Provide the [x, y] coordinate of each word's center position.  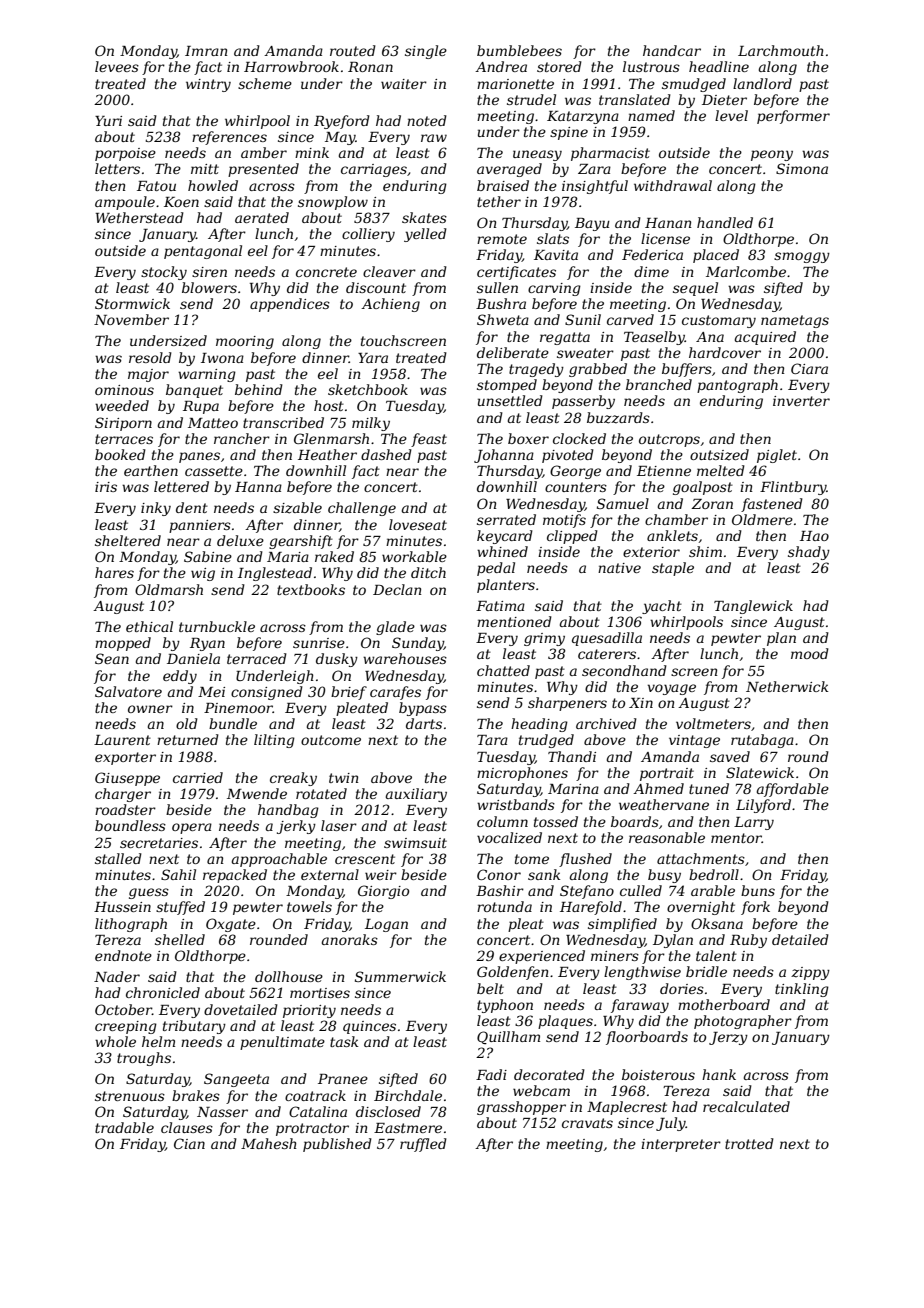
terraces [124, 439]
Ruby [748, 941]
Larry [754, 823]
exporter [125, 758]
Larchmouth [781, 50]
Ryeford [342, 122]
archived [606, 723]
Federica [652, 254]
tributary [194, 1027]
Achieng [390, 305]
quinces [369, 1027]
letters [117, 168]
